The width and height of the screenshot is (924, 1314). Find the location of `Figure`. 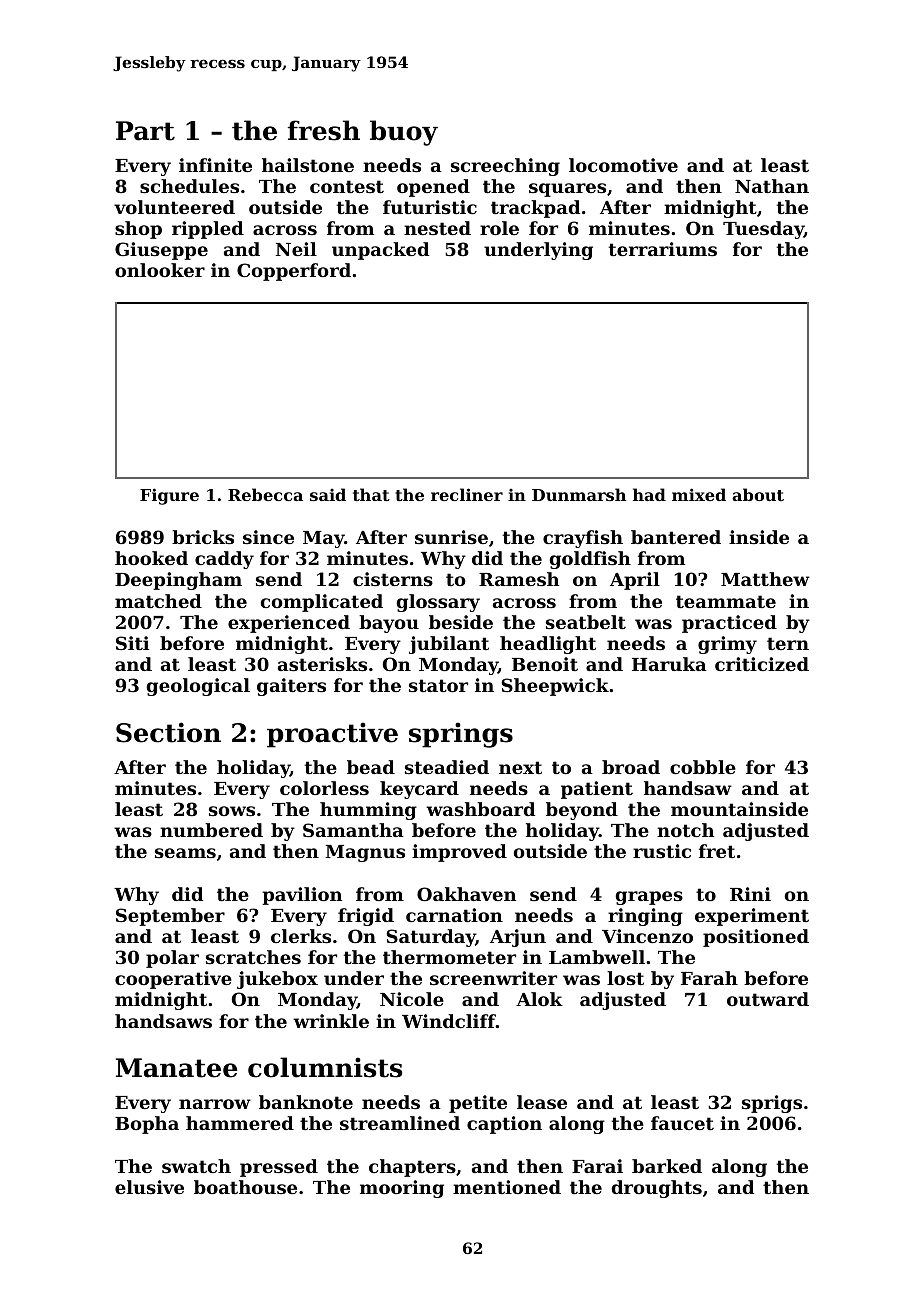

Figure is located at coordinates (169, 496).
